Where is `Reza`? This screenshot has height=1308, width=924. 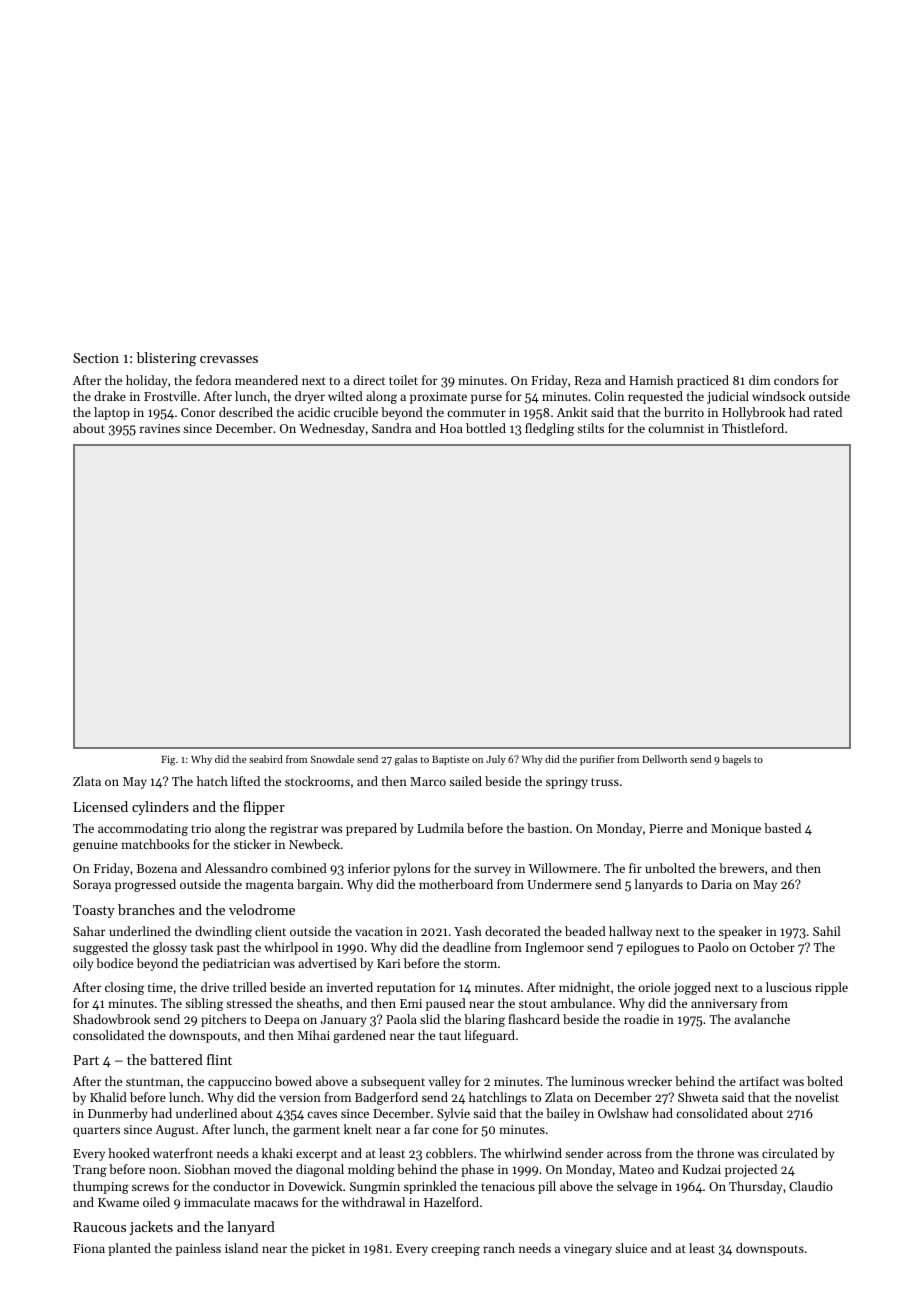
Reza is located at coordinates (588, 380).
